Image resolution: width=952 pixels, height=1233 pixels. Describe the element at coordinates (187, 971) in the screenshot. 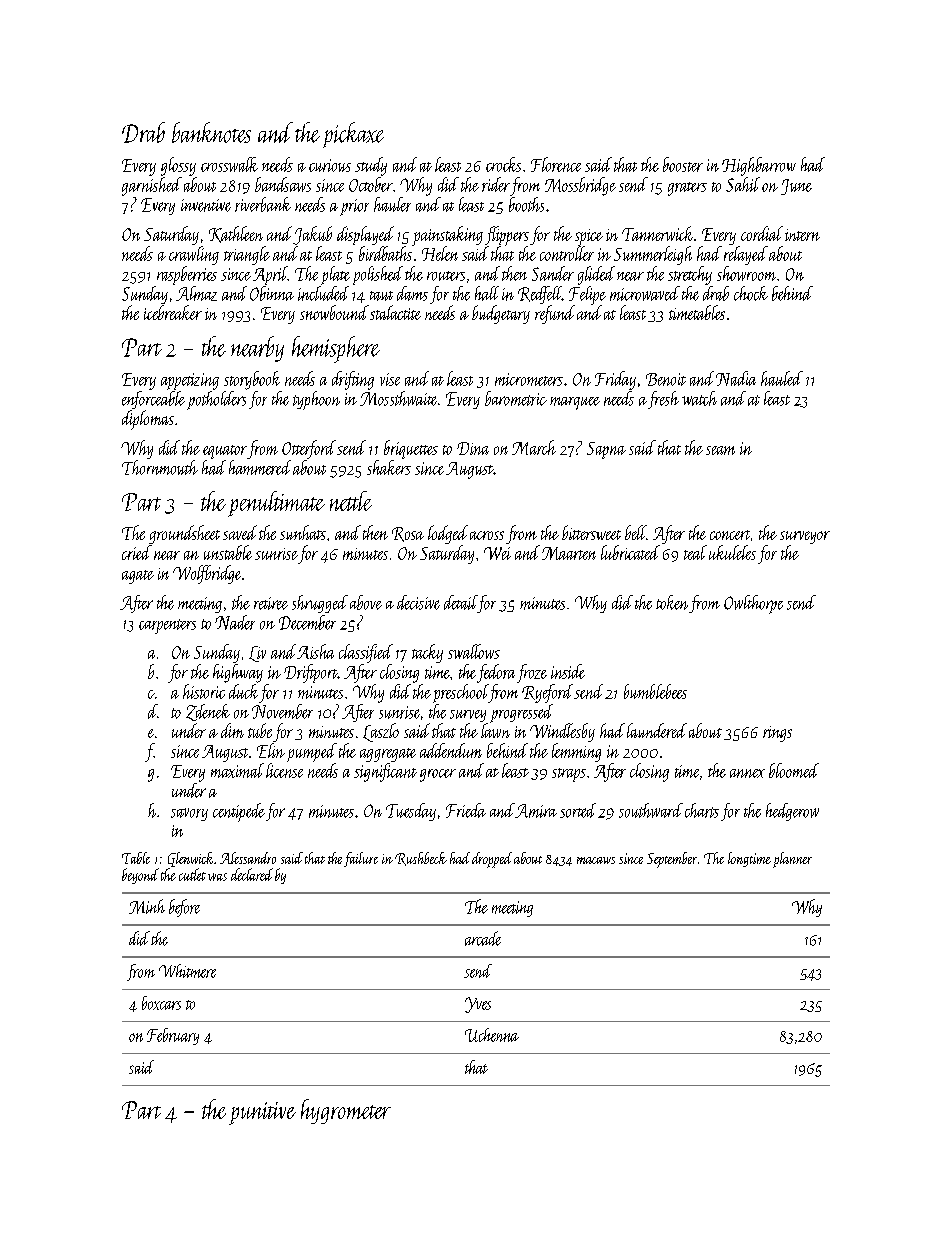

I see `Whitmere` at that location.
